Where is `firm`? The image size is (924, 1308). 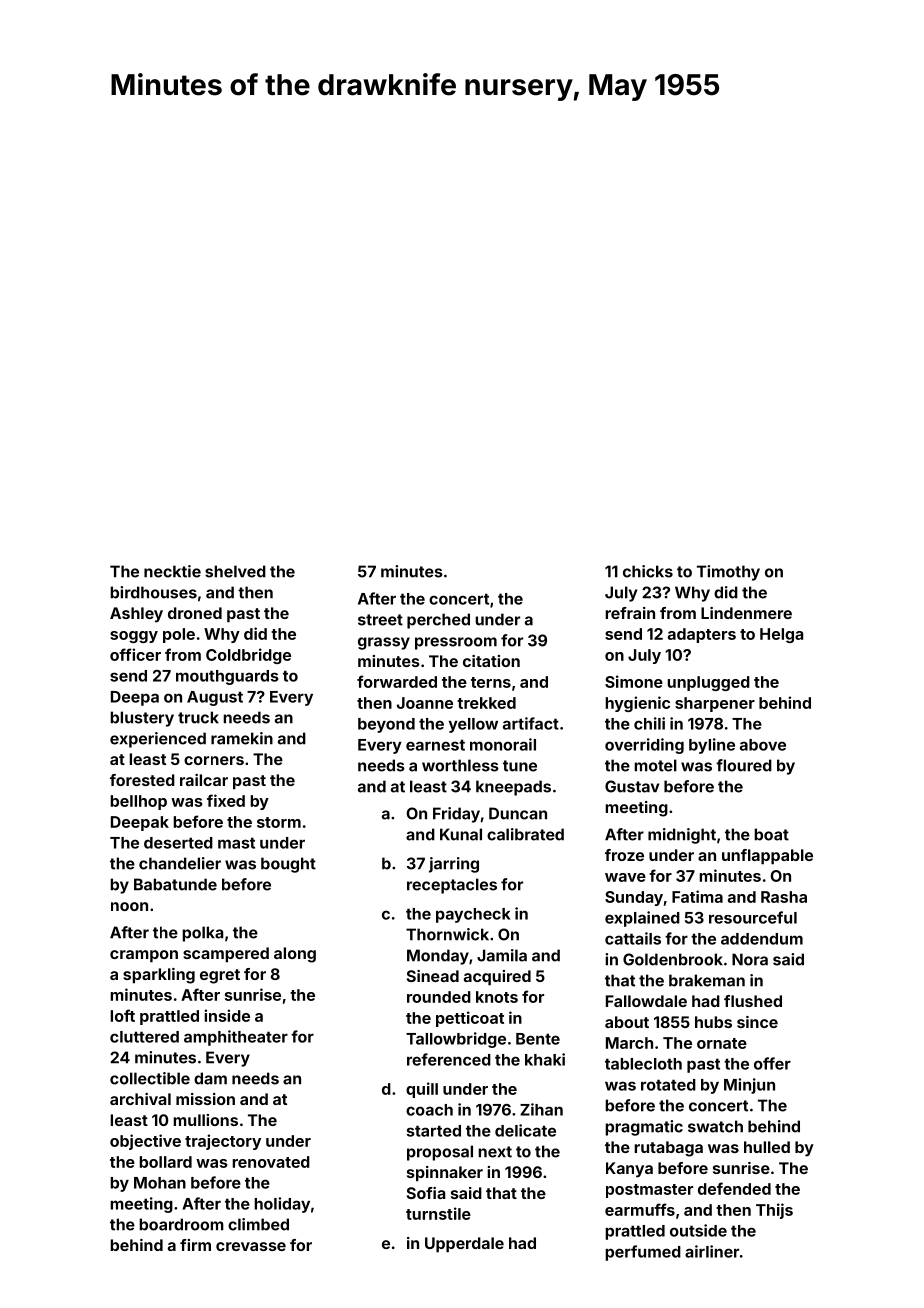
firm is located at coordinates (195, 1245).
